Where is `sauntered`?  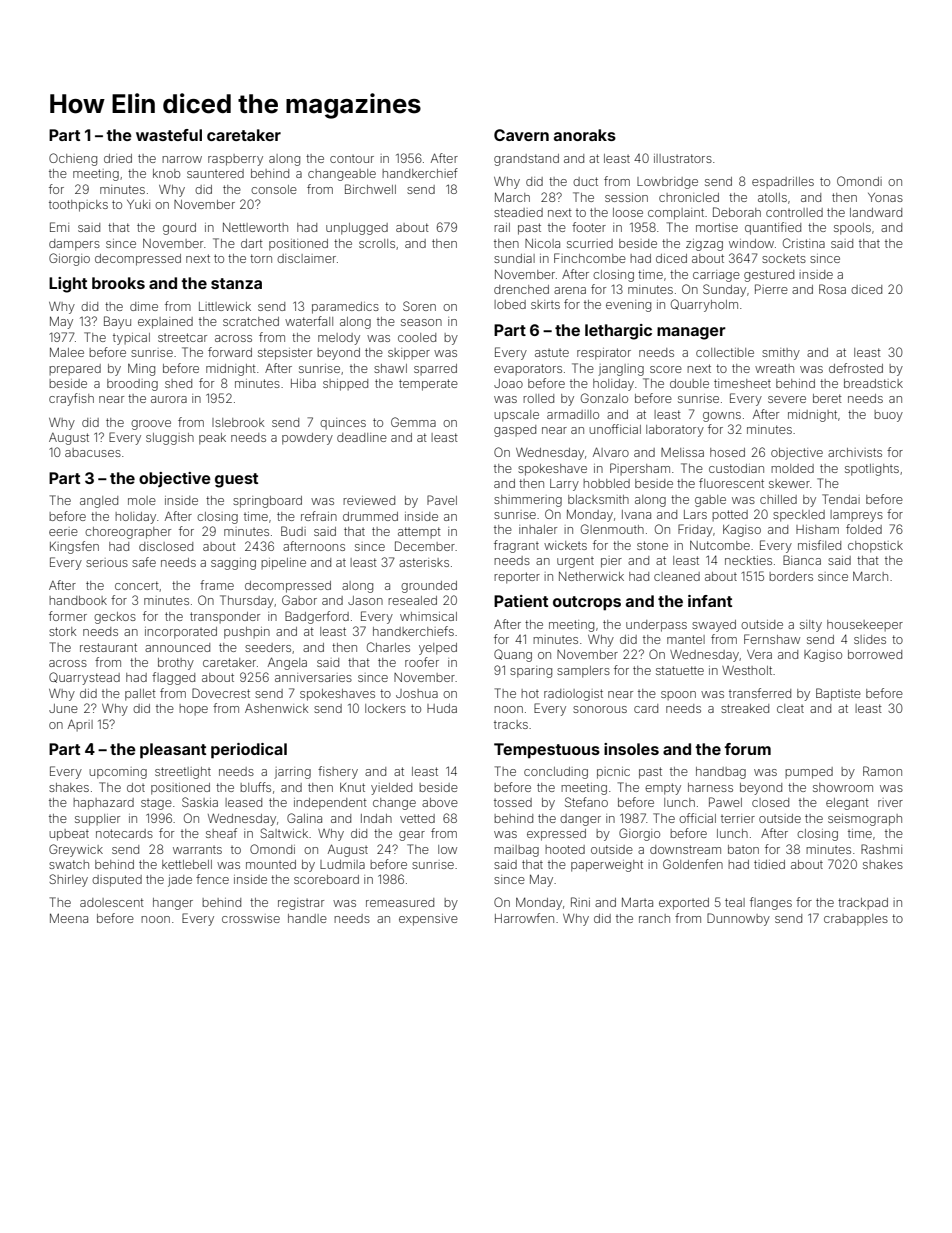 sauntered is located at coordinates (215, 173).
